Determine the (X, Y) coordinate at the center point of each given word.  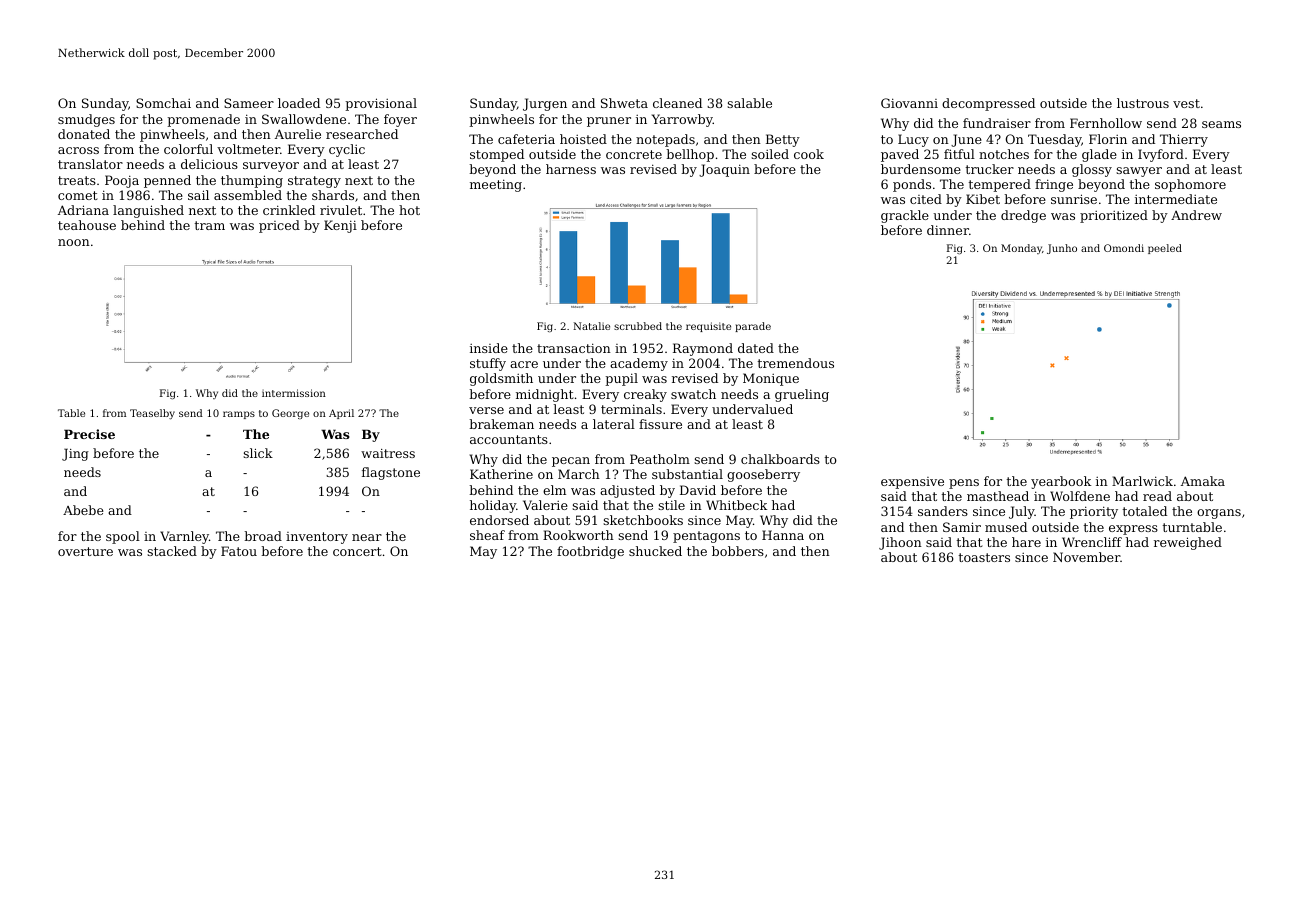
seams (1221, 124)
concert (357, 551)
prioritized (1114, 216)
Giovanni (909, 103)
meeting (496, 185)
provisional (381, 104)
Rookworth (578, 535)
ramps (239, 415)
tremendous (796, 363)
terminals (631, 409)
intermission (294, 393)
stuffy (488, 364)
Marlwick (1142, 481)
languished (148, 211)
